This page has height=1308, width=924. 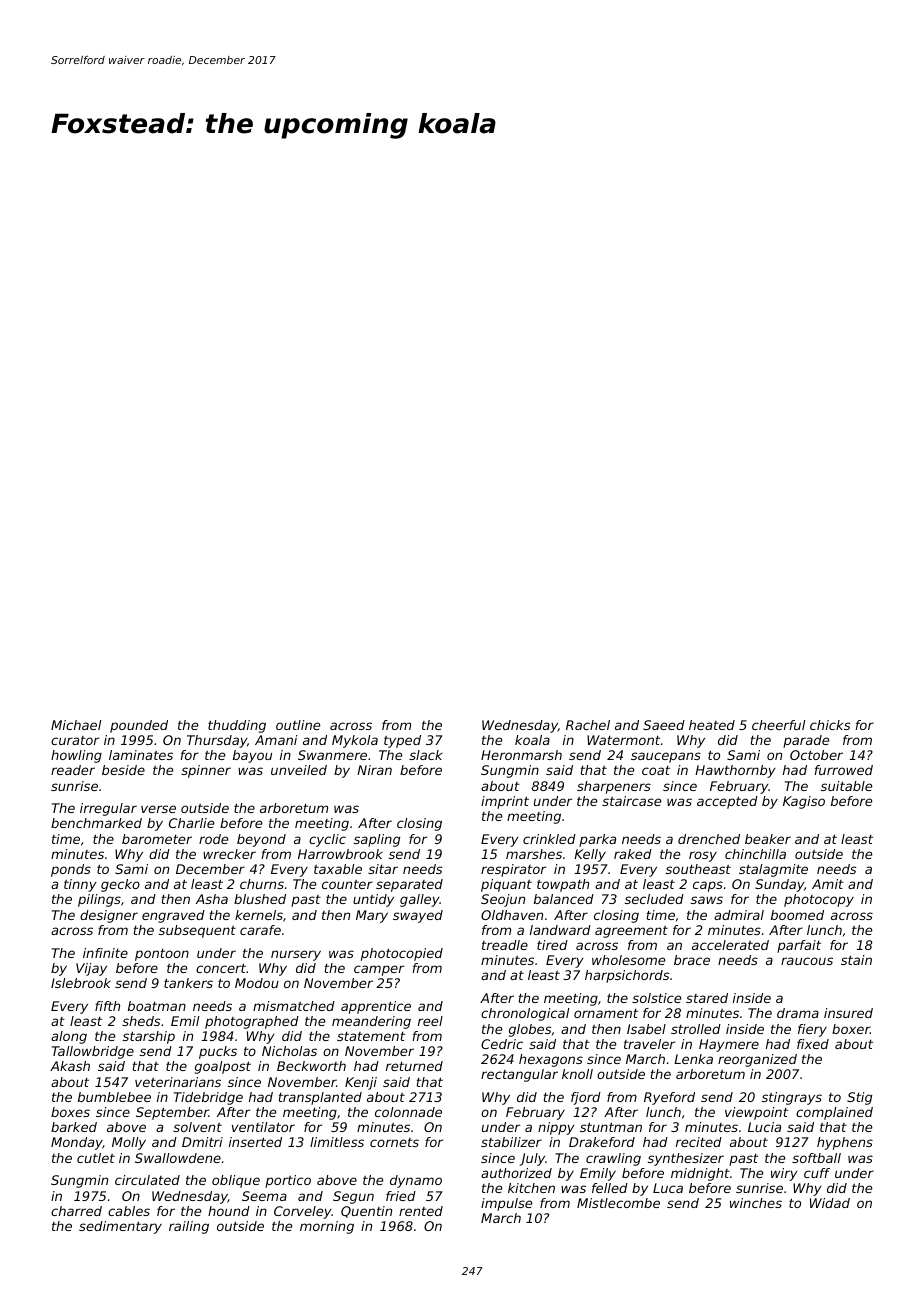 I want to click on boxes, so click(x=70, y=1112).
